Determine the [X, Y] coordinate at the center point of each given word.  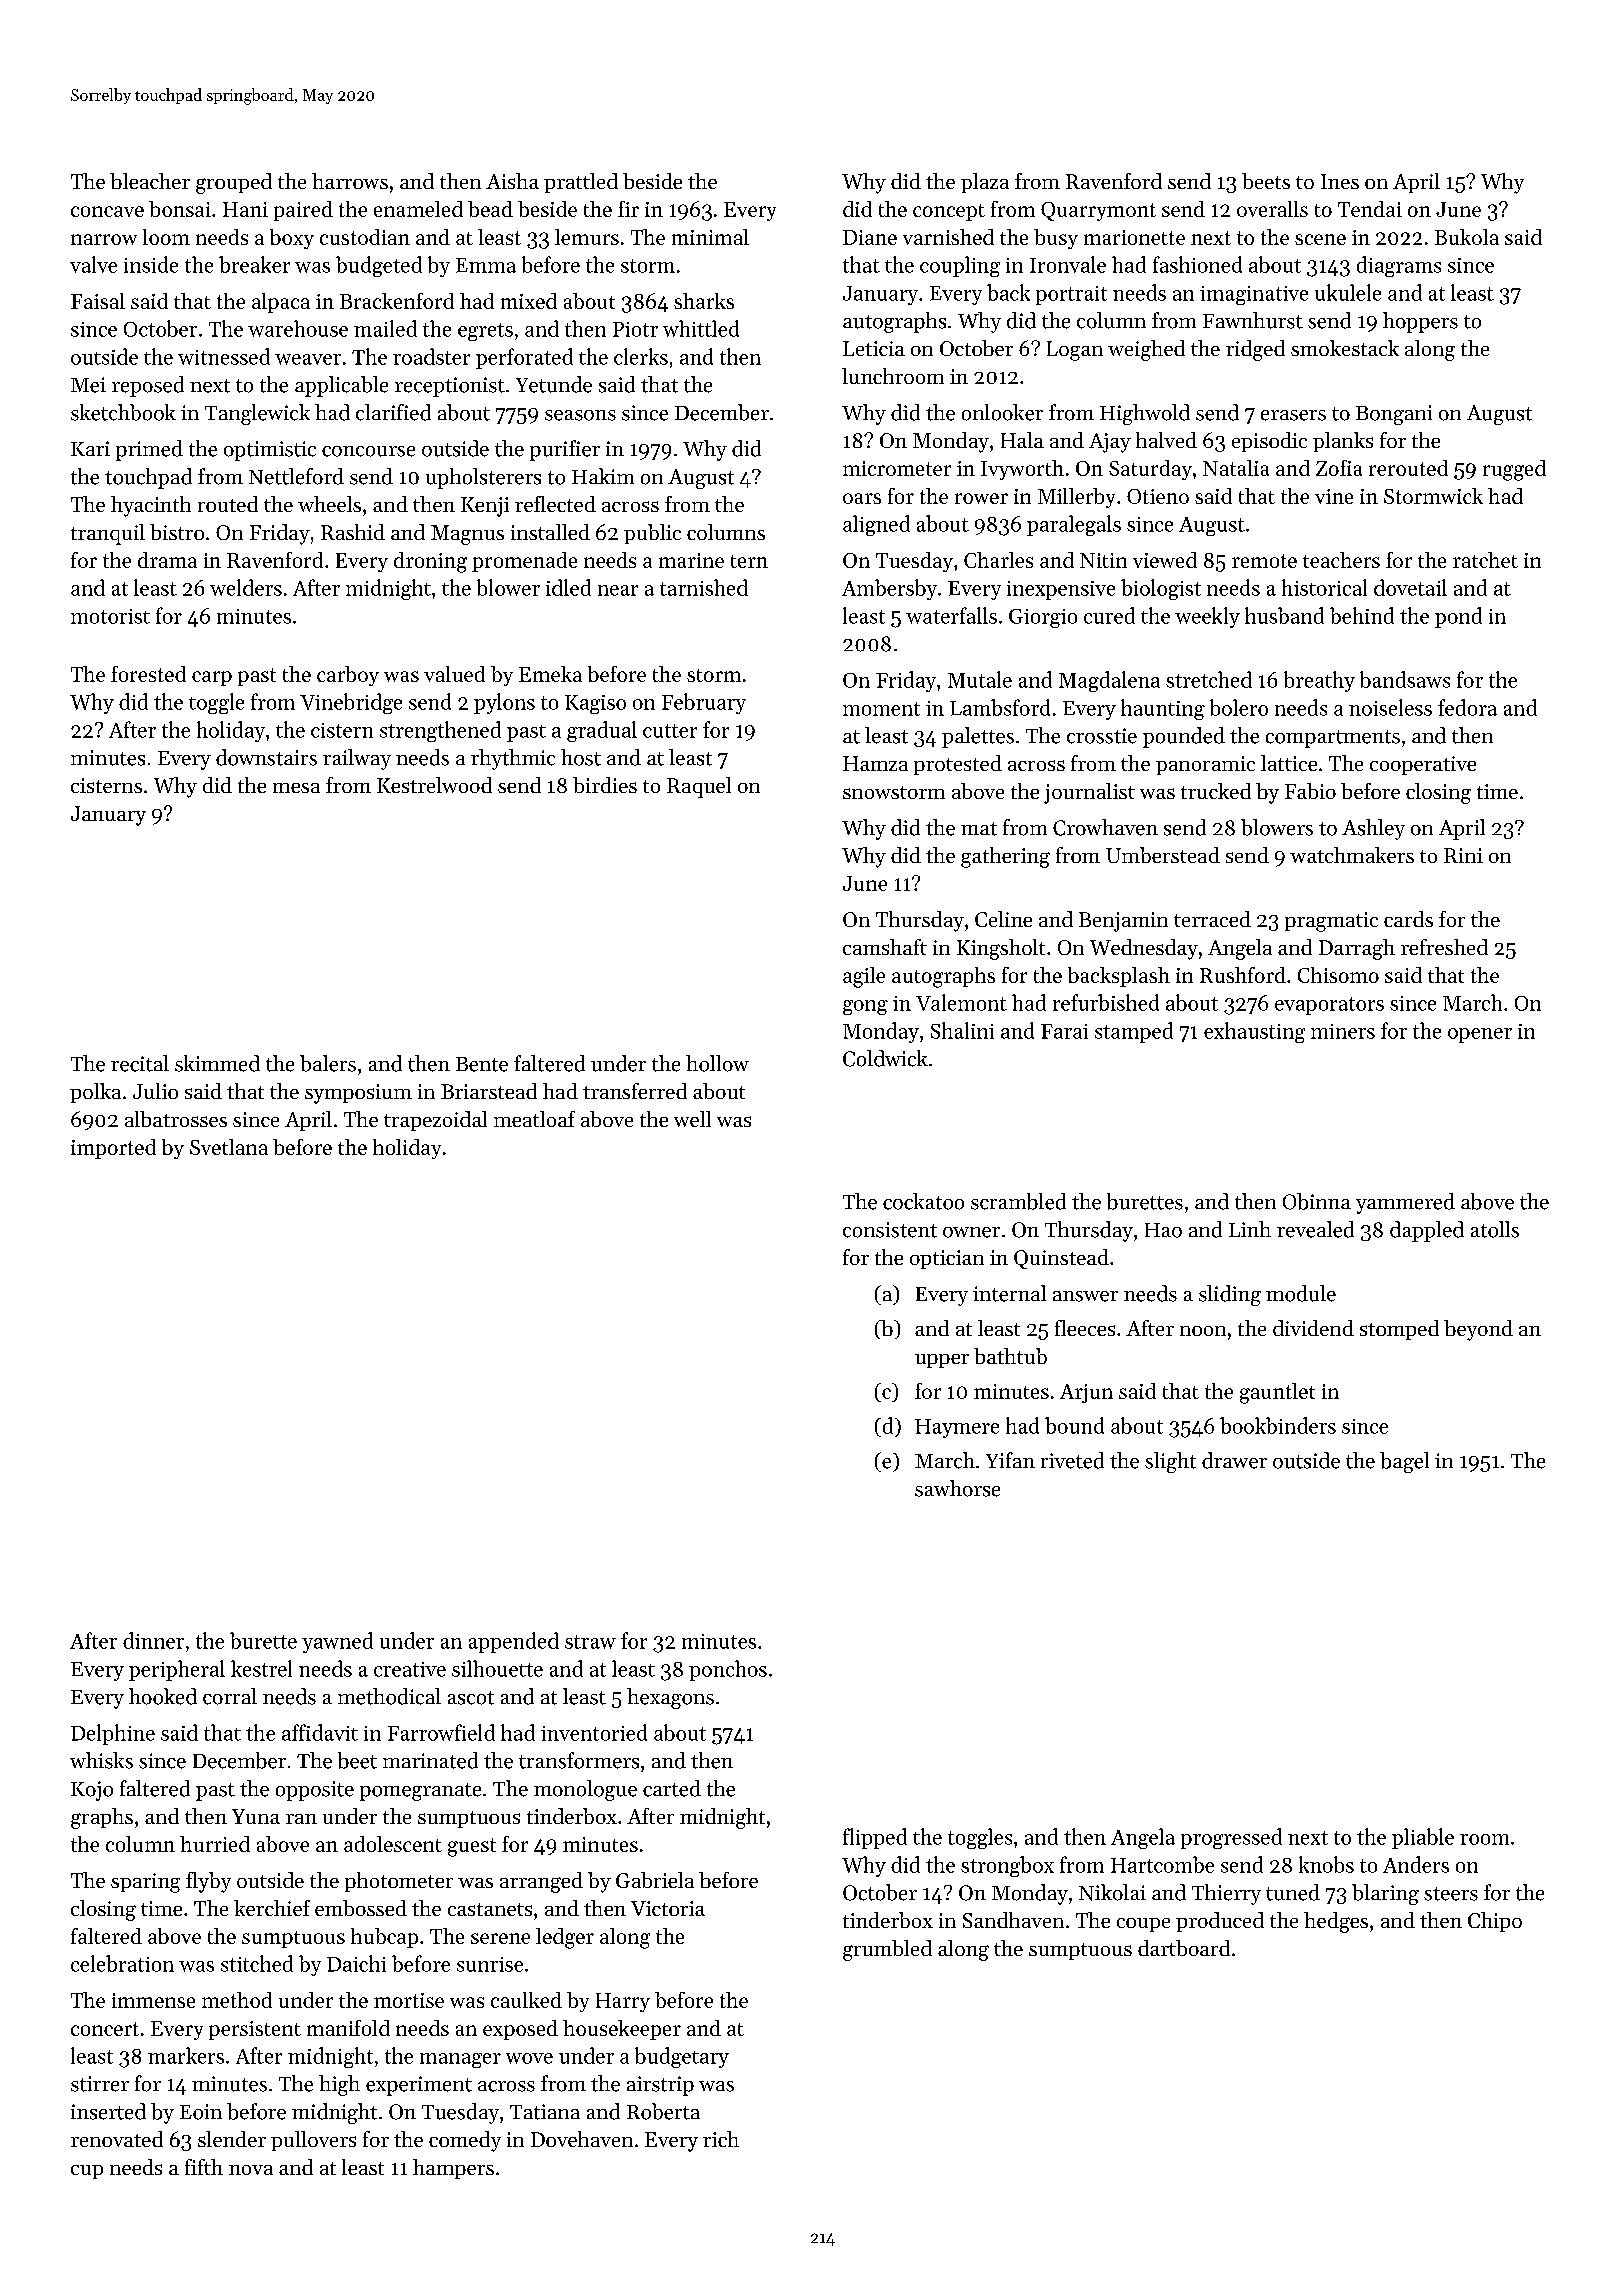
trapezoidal [435, 1121]
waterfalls [951, 615]
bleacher [150, 181]
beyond [1478, 1330]
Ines [1340, 181]
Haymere [957, 1428]
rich [721, 2139]
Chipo [1495, 1922]
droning [430, 562]
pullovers [313, 2141]
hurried [215, 1844]
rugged [1514, 470]
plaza [985, 183]
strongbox [1007, 1866]
